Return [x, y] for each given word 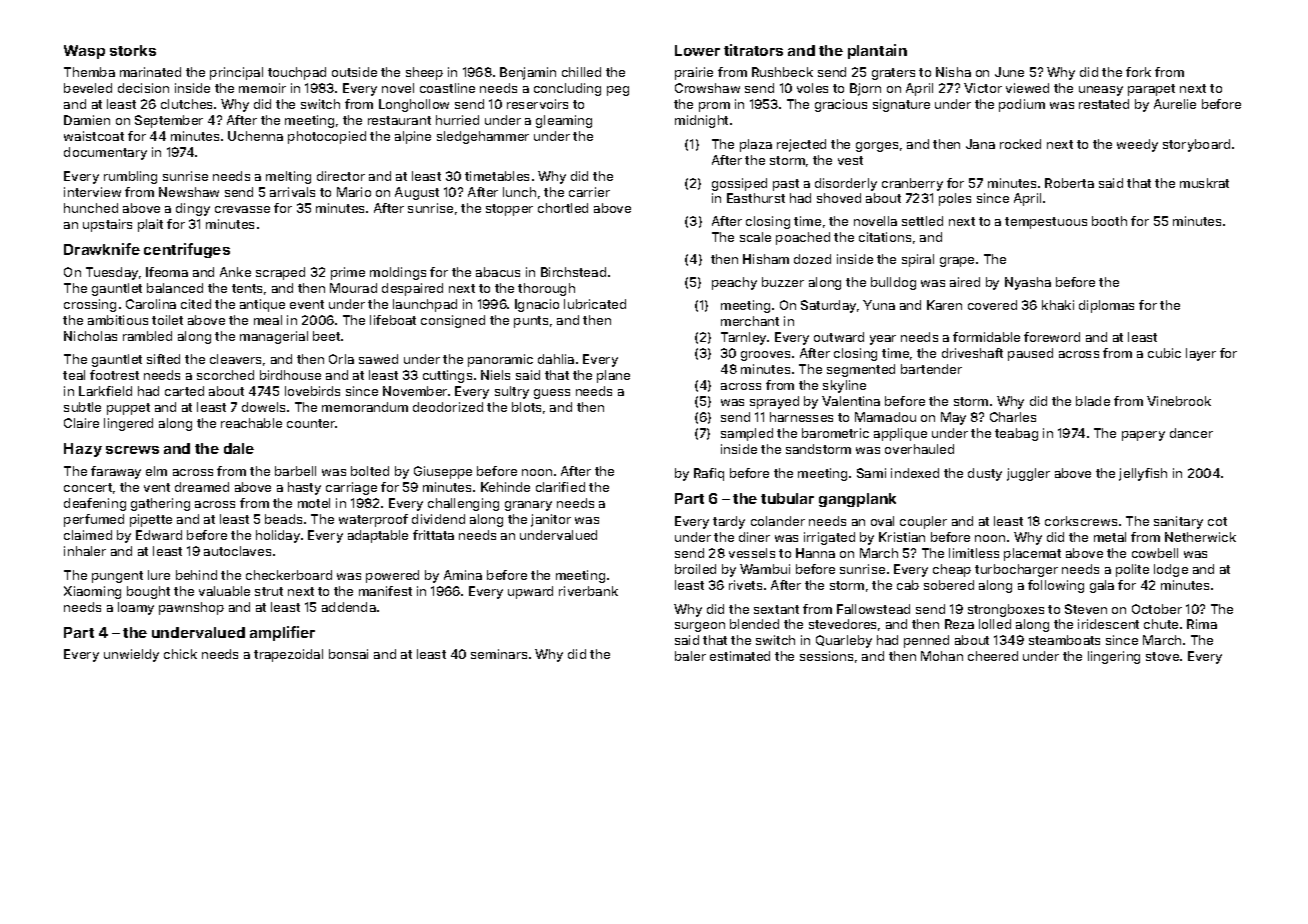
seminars [499, 654]
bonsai [348, 654]
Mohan [942, 656]
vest [850, 160]
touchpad [297, 73]
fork [1138, 72]
